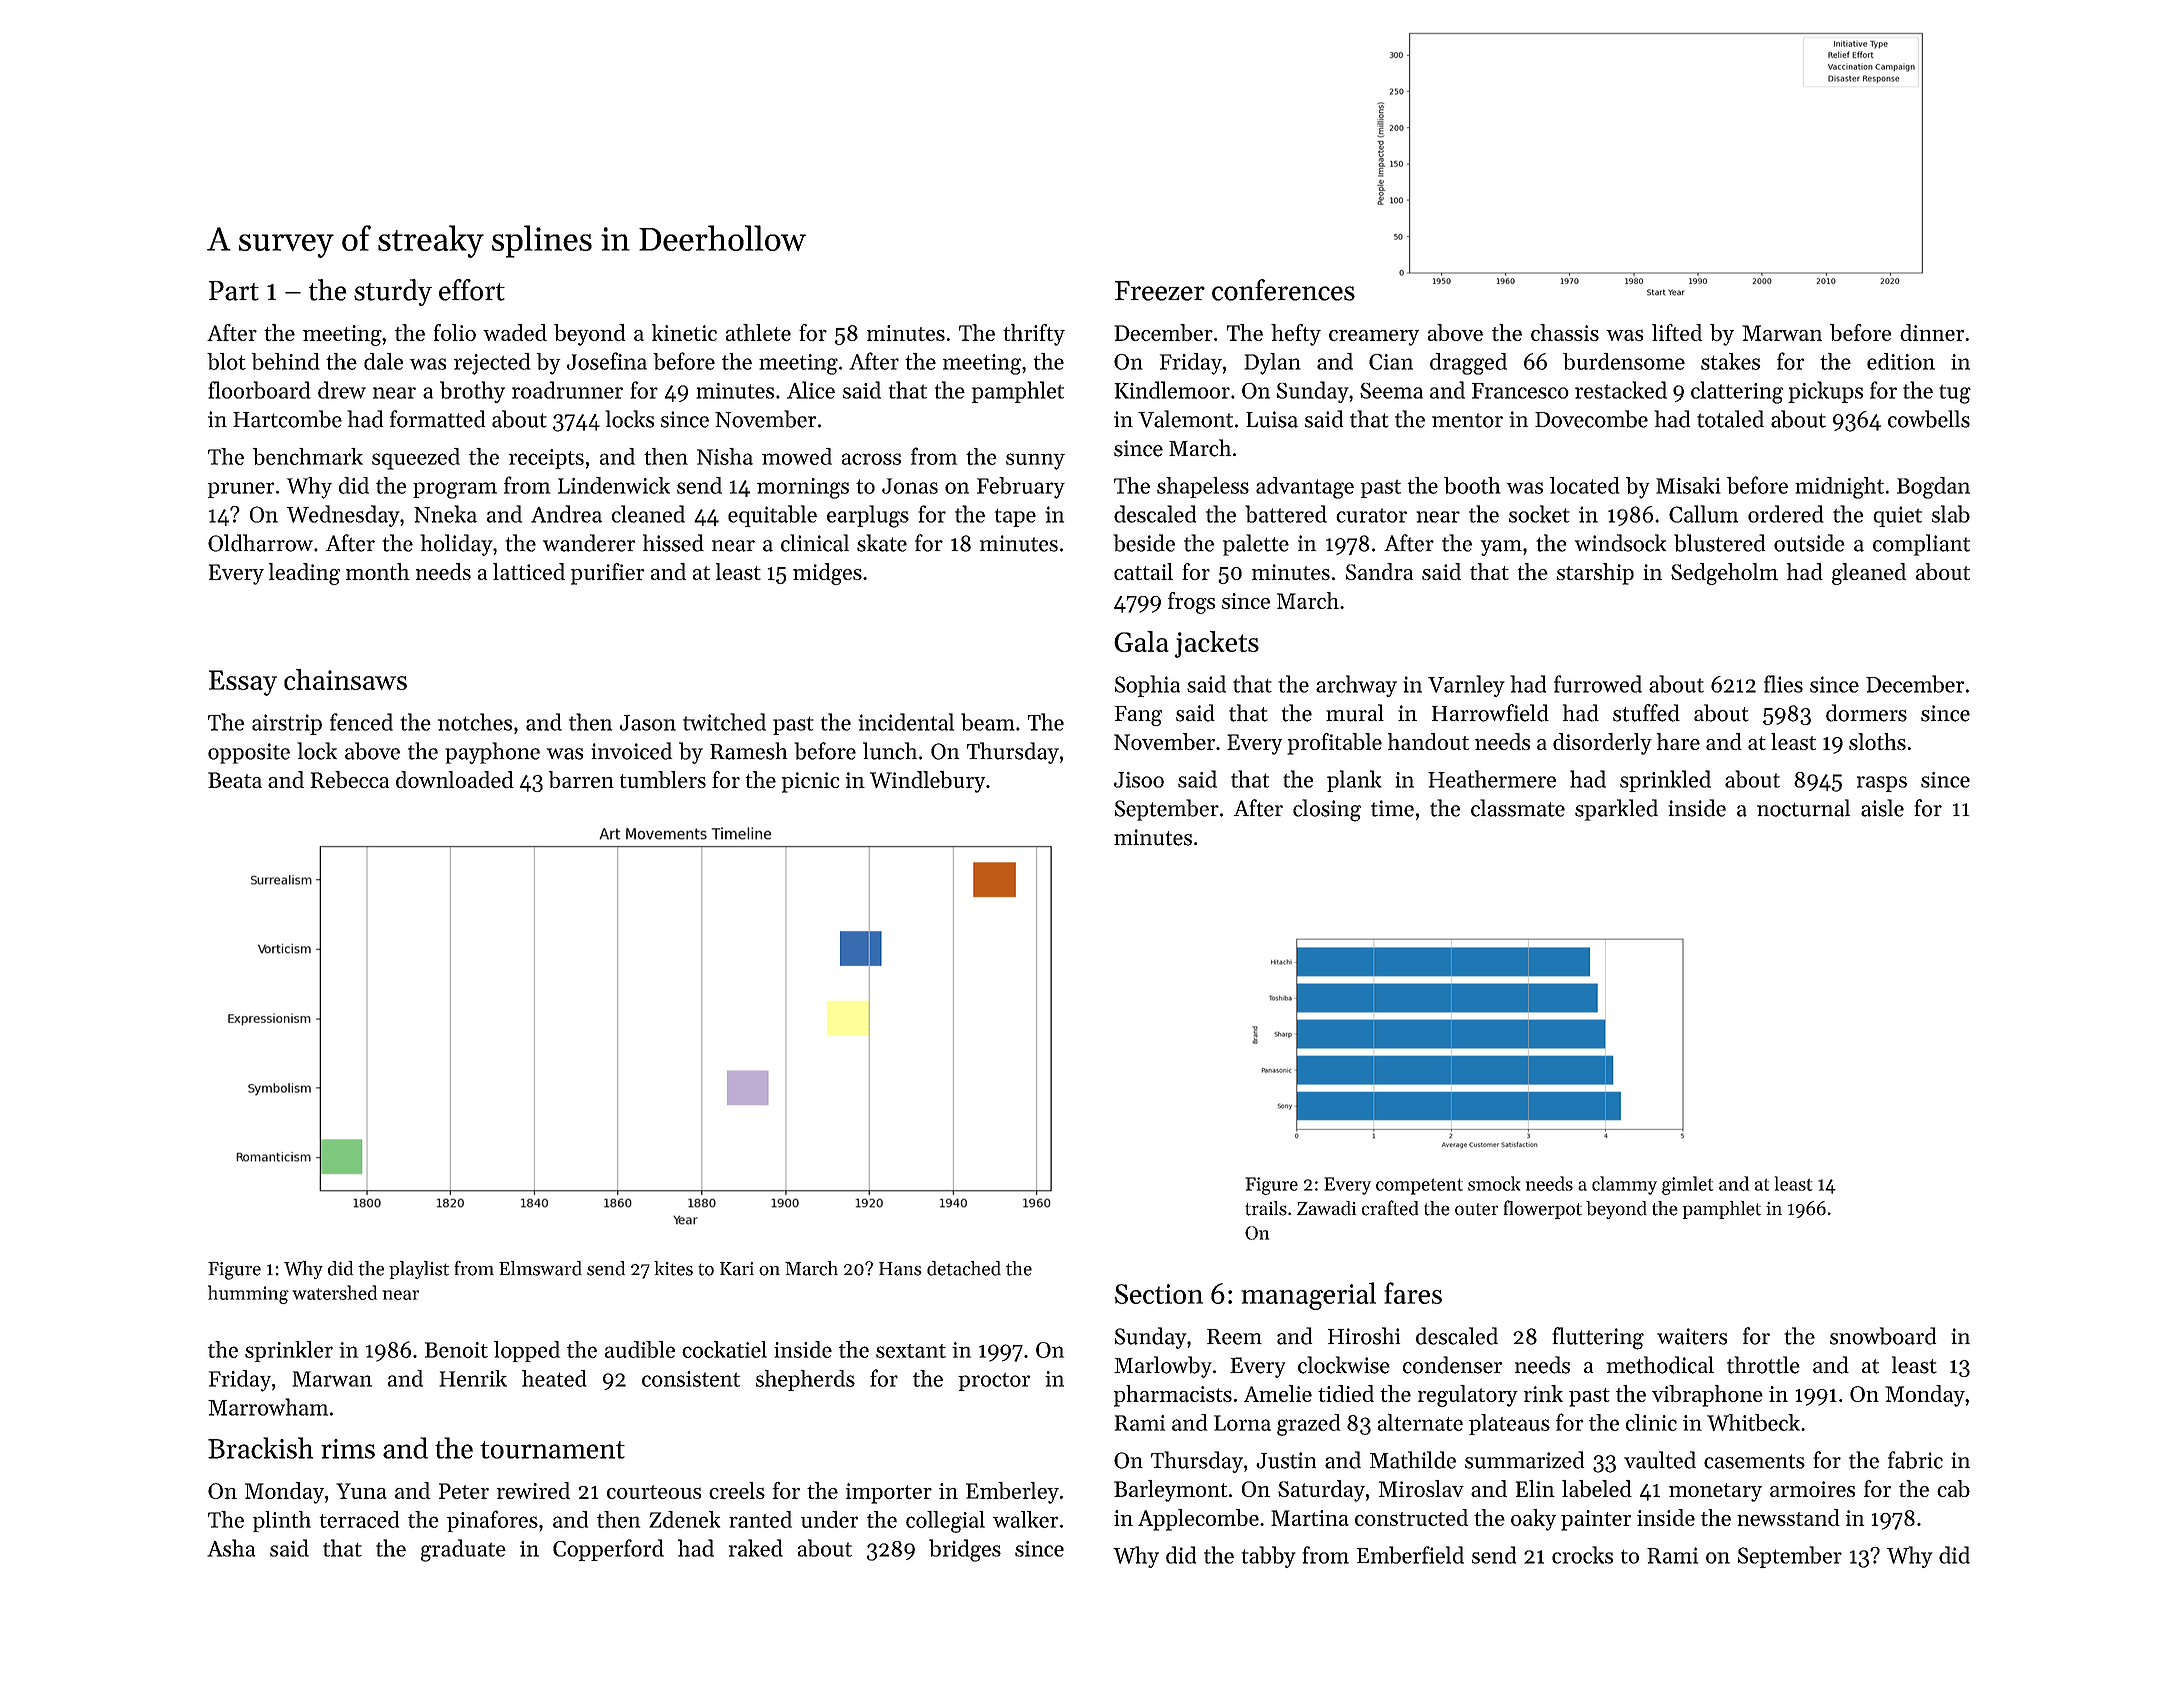  Describe the element at coordinates (1932, 332) in the screenshot. I see `dinner` at that location.
